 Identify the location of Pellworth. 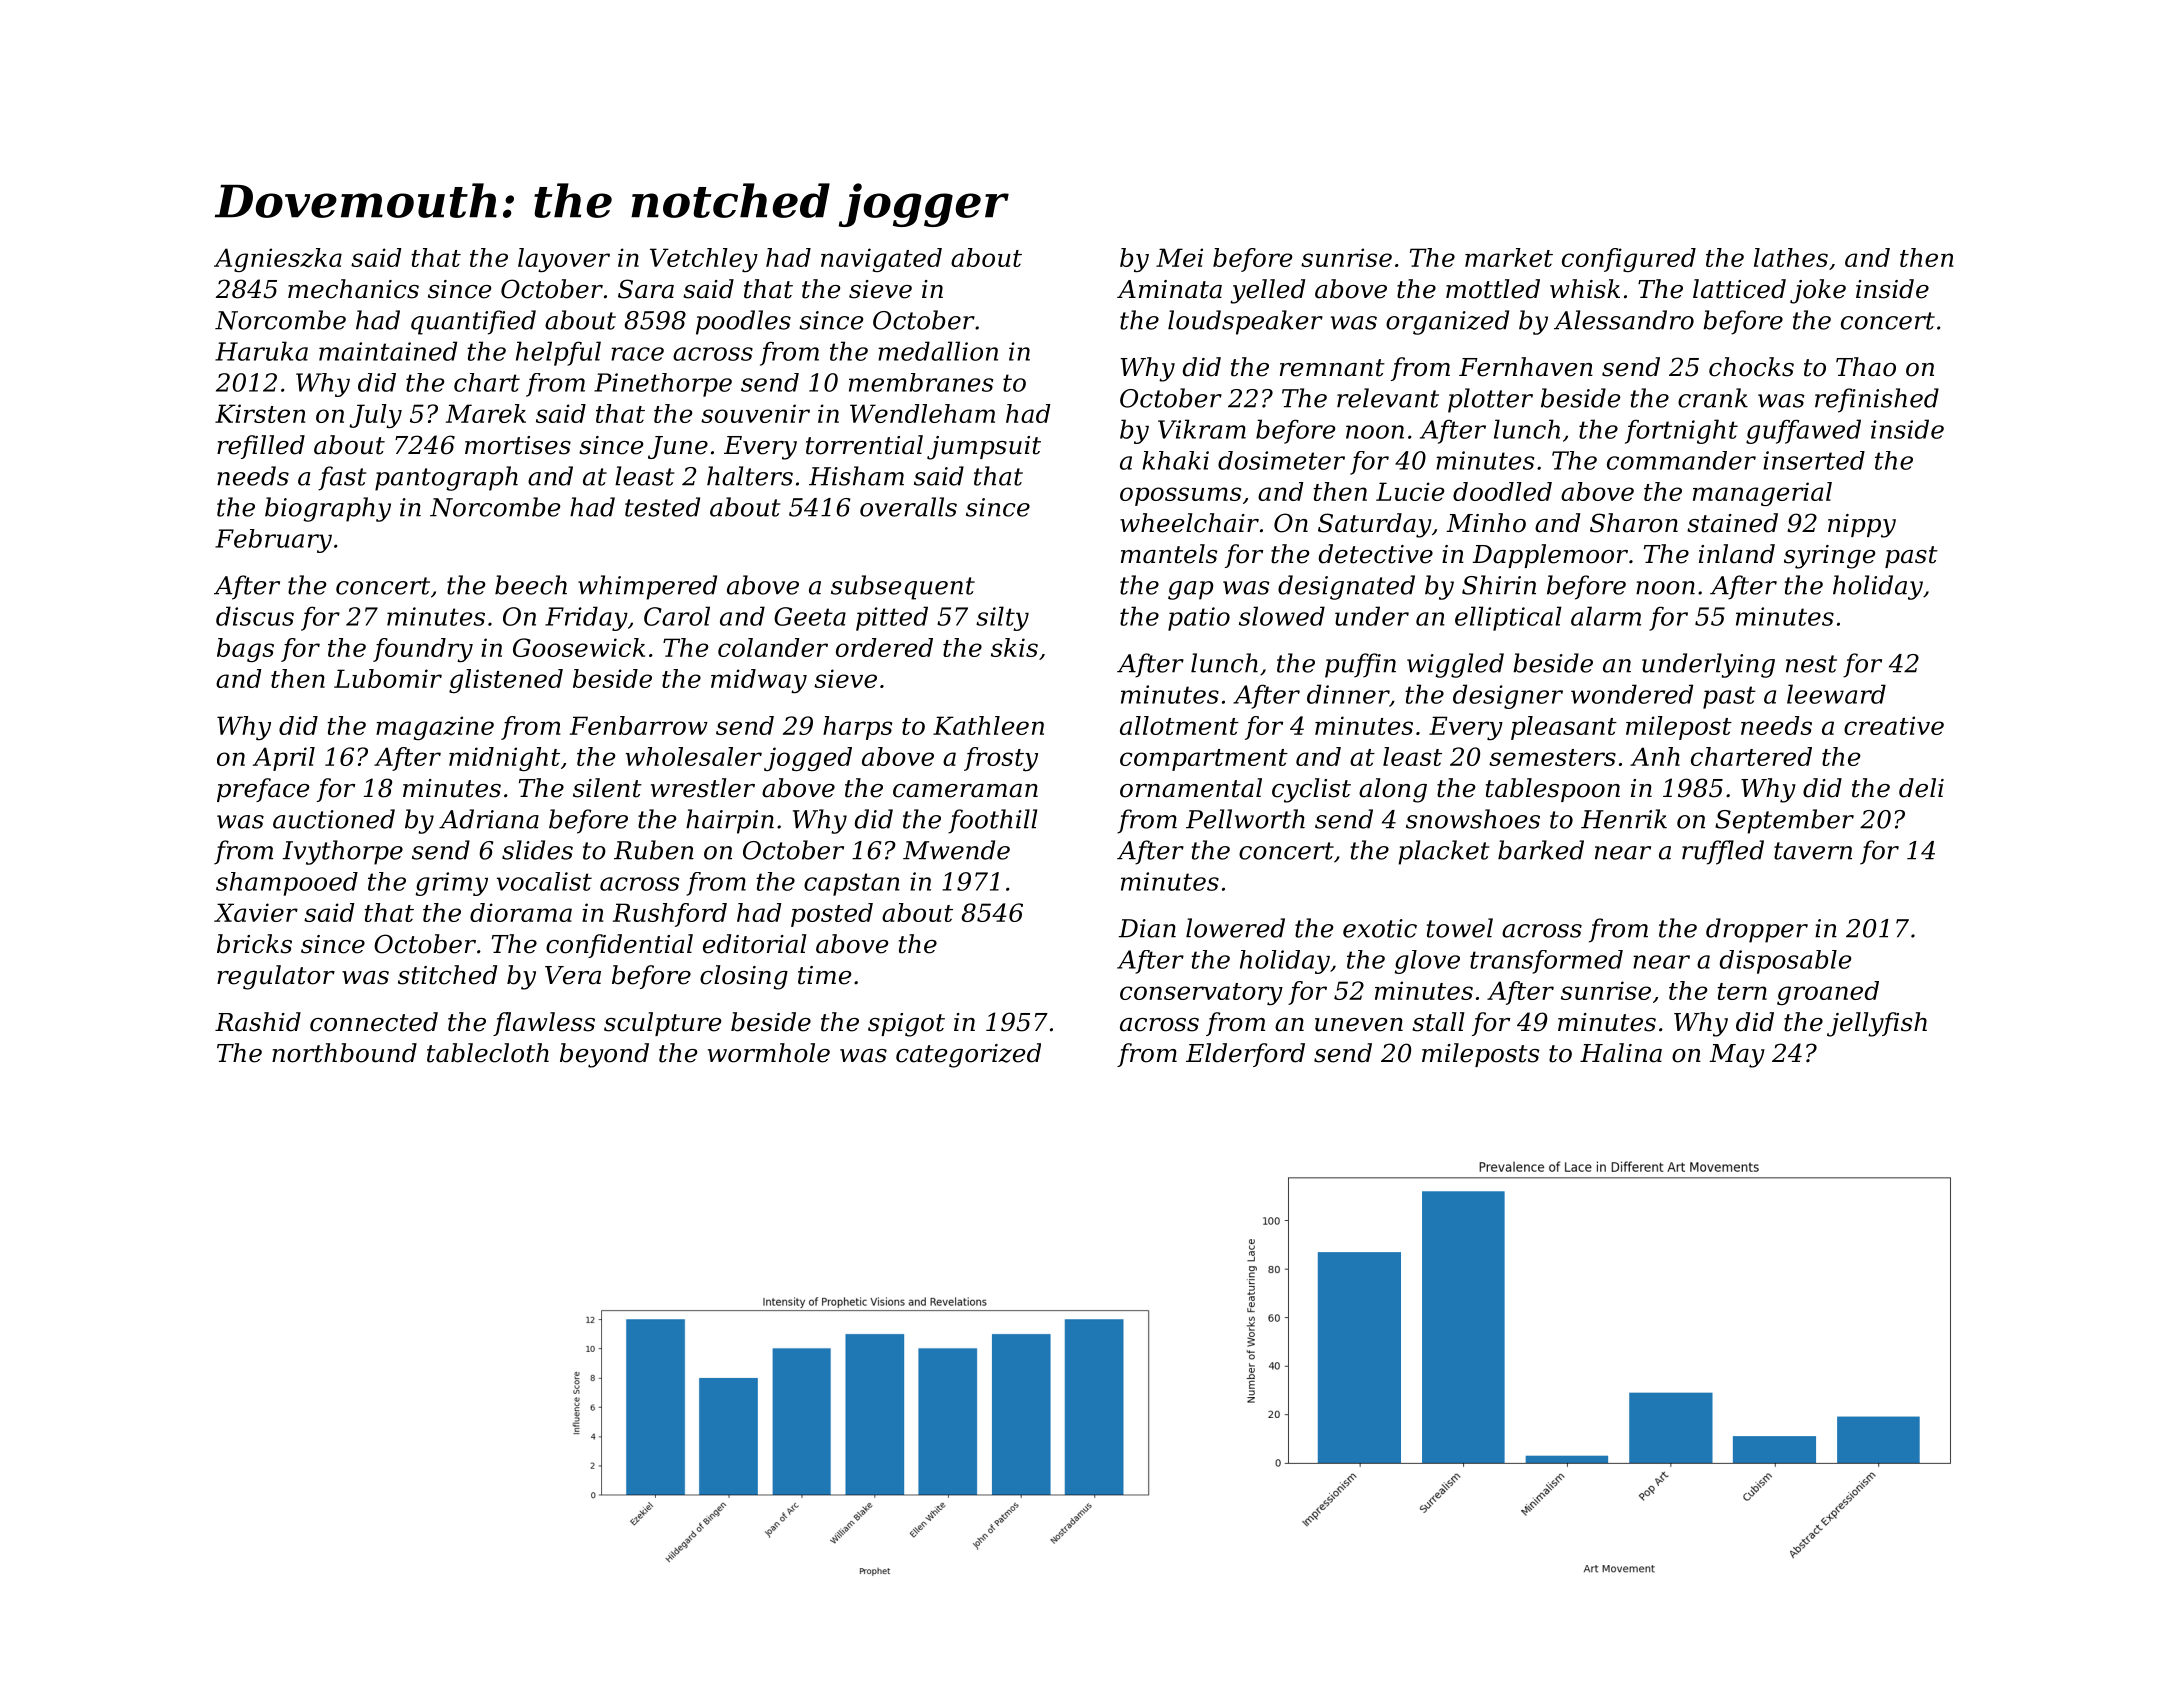
(1245, 819).
